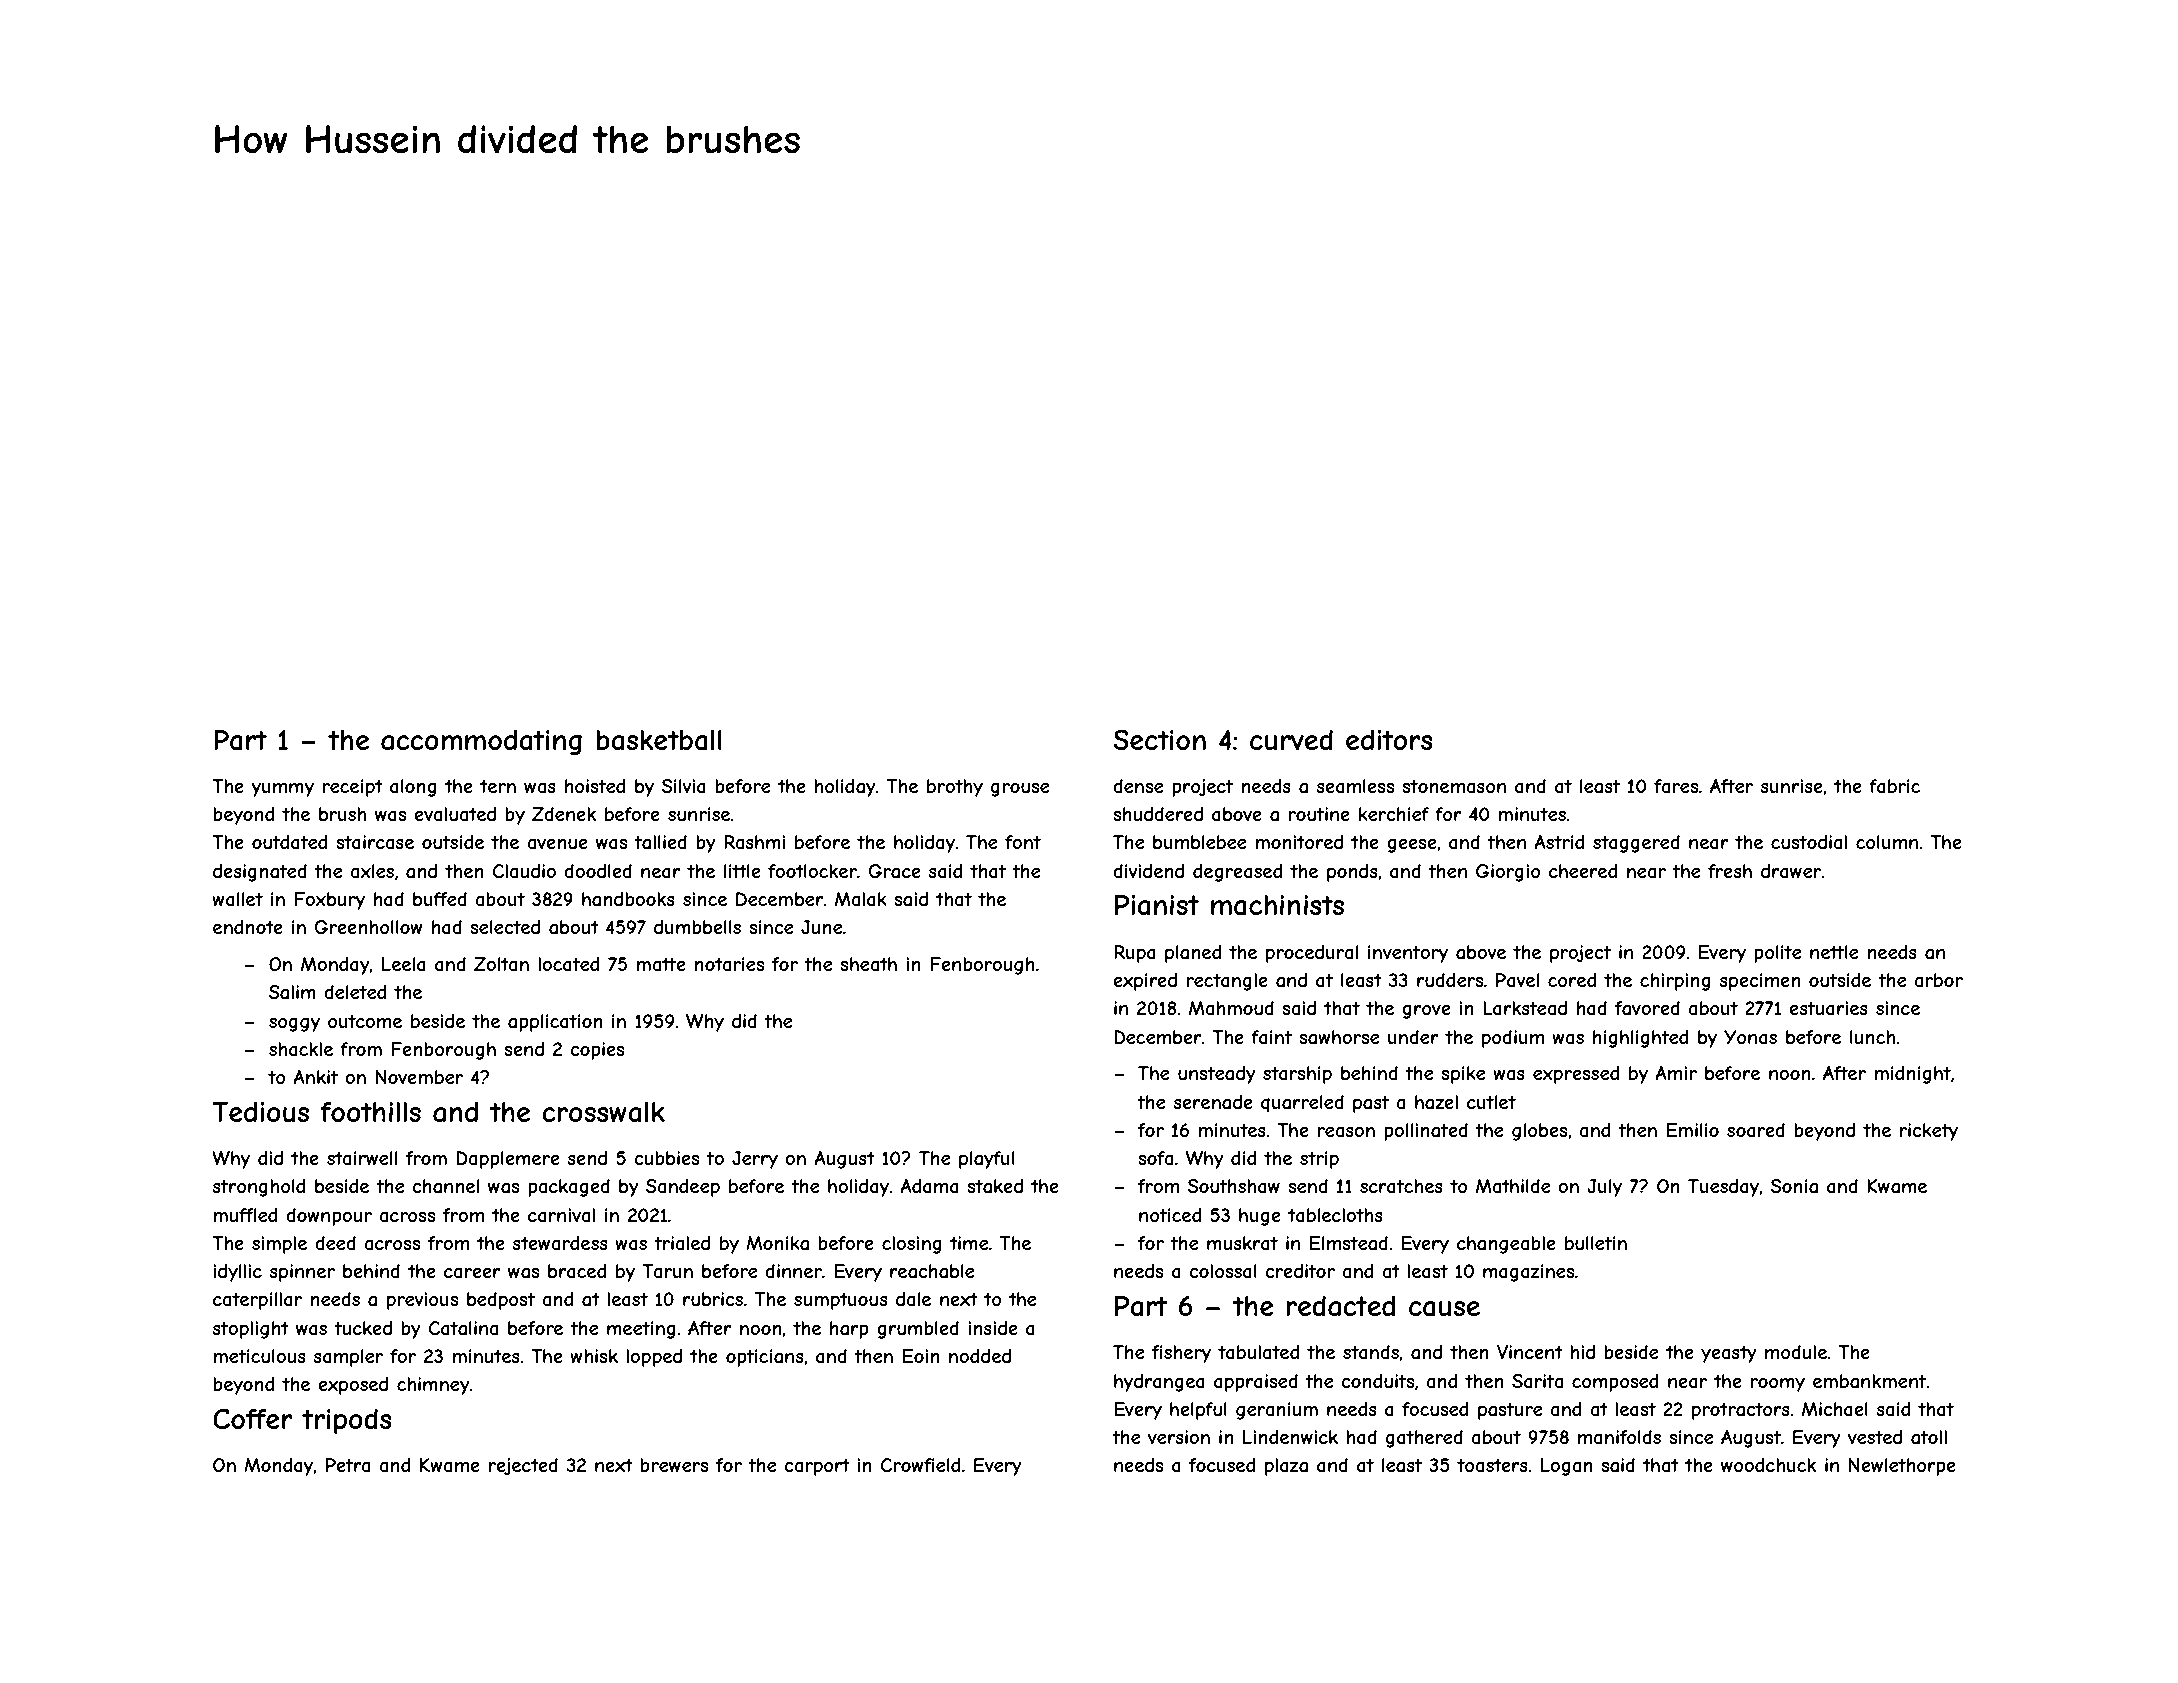 The height and width of the screenshot is (1683, 2178). I want to click on brewers, so click(674, 1465).
